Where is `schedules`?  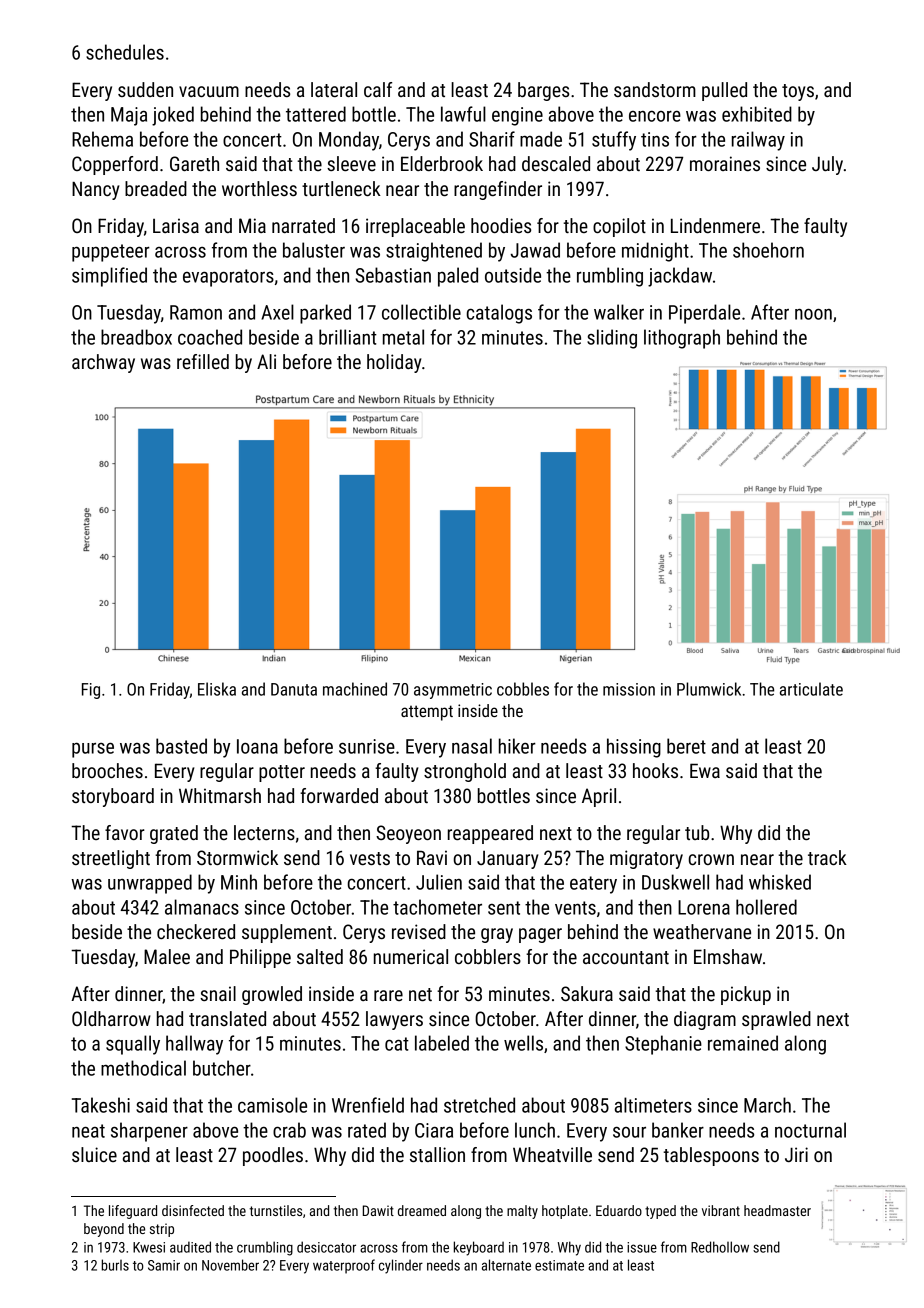
schedules is located at coordinates (125, 52).
